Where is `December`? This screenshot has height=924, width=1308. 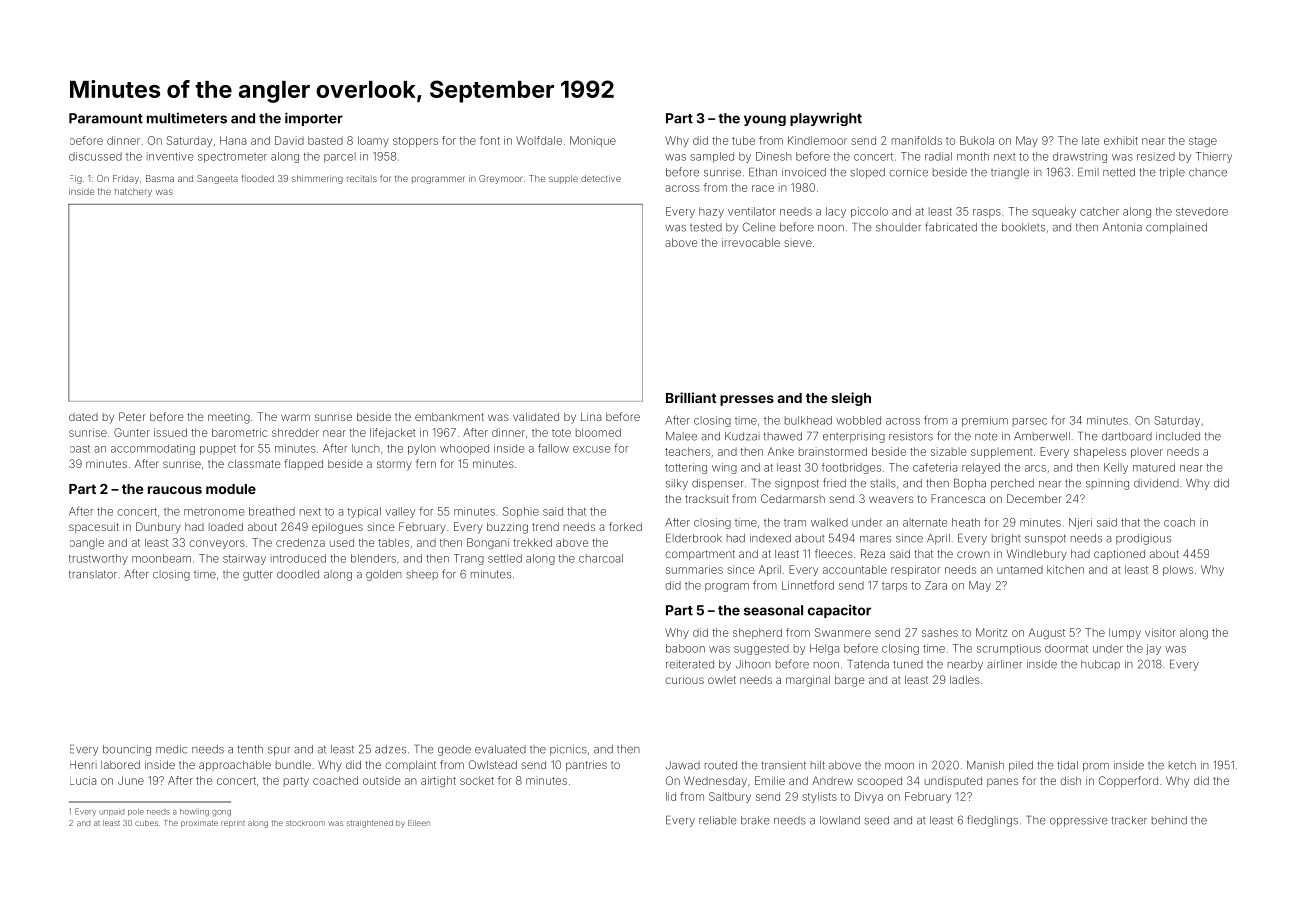
December is located at coordinates (1034, 498).
